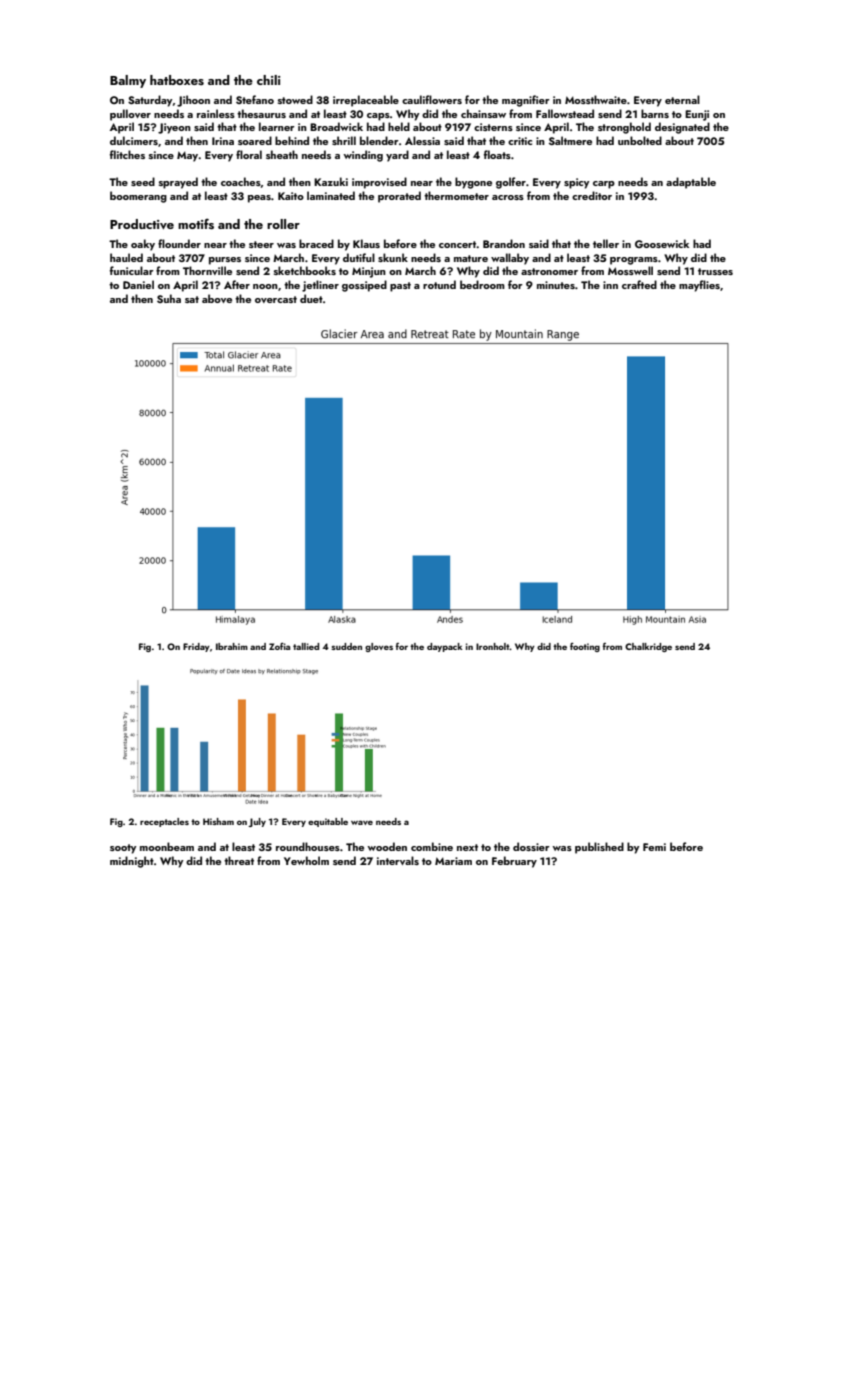 The image size is (849, 1400). I want to click on gloves, so click(379, 647).
